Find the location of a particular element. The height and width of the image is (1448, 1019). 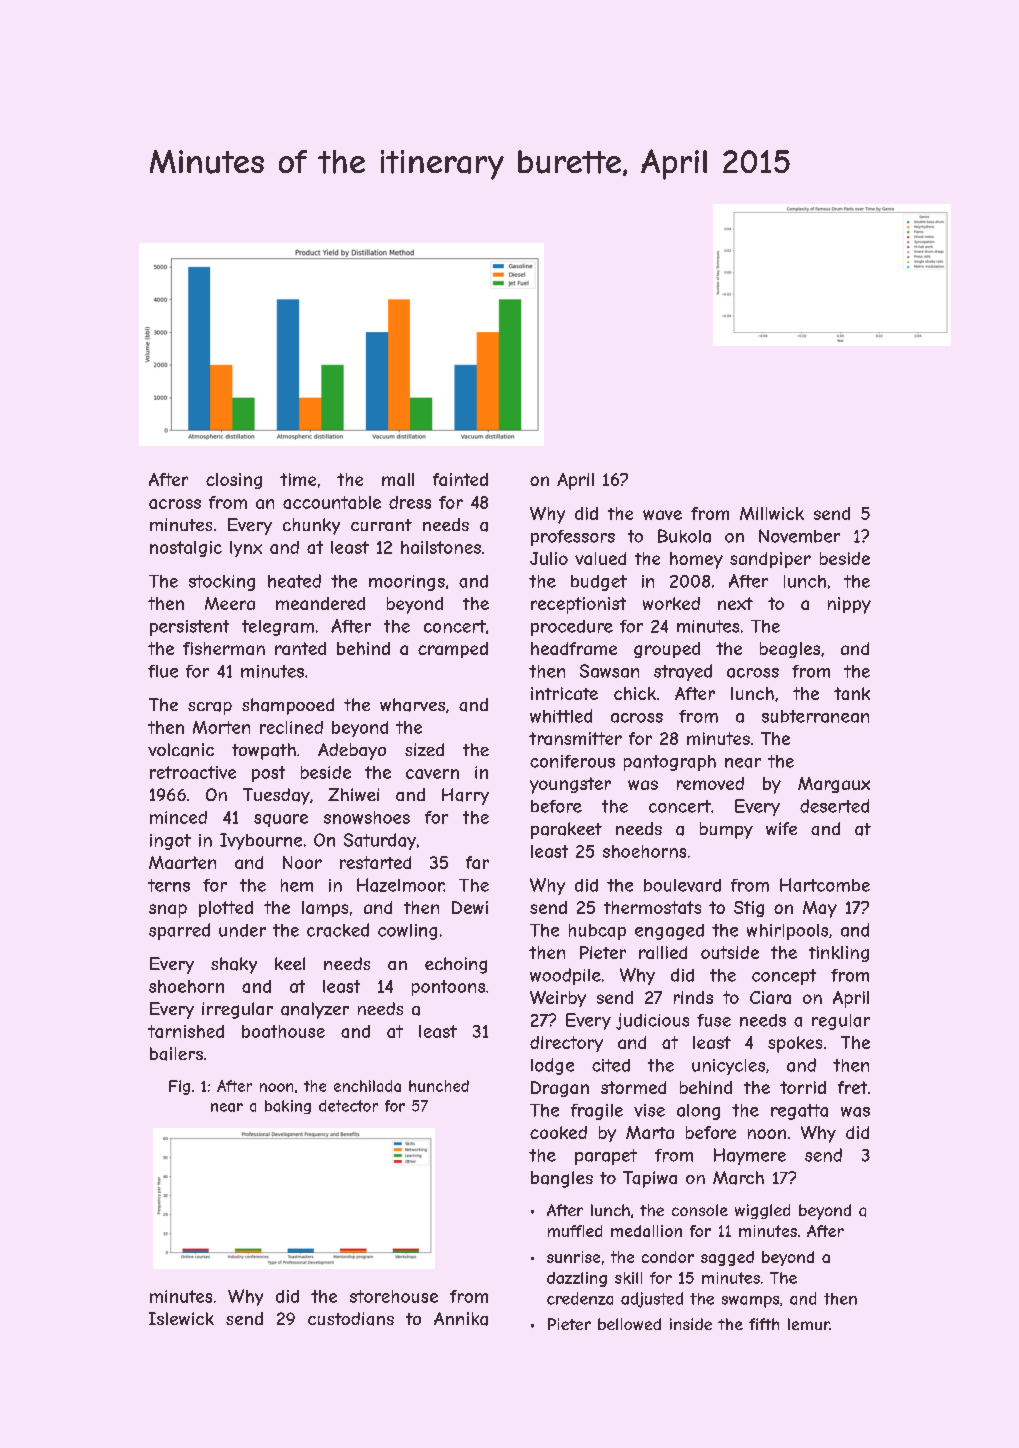

Islewick is located at coordinates (181, 1318).
